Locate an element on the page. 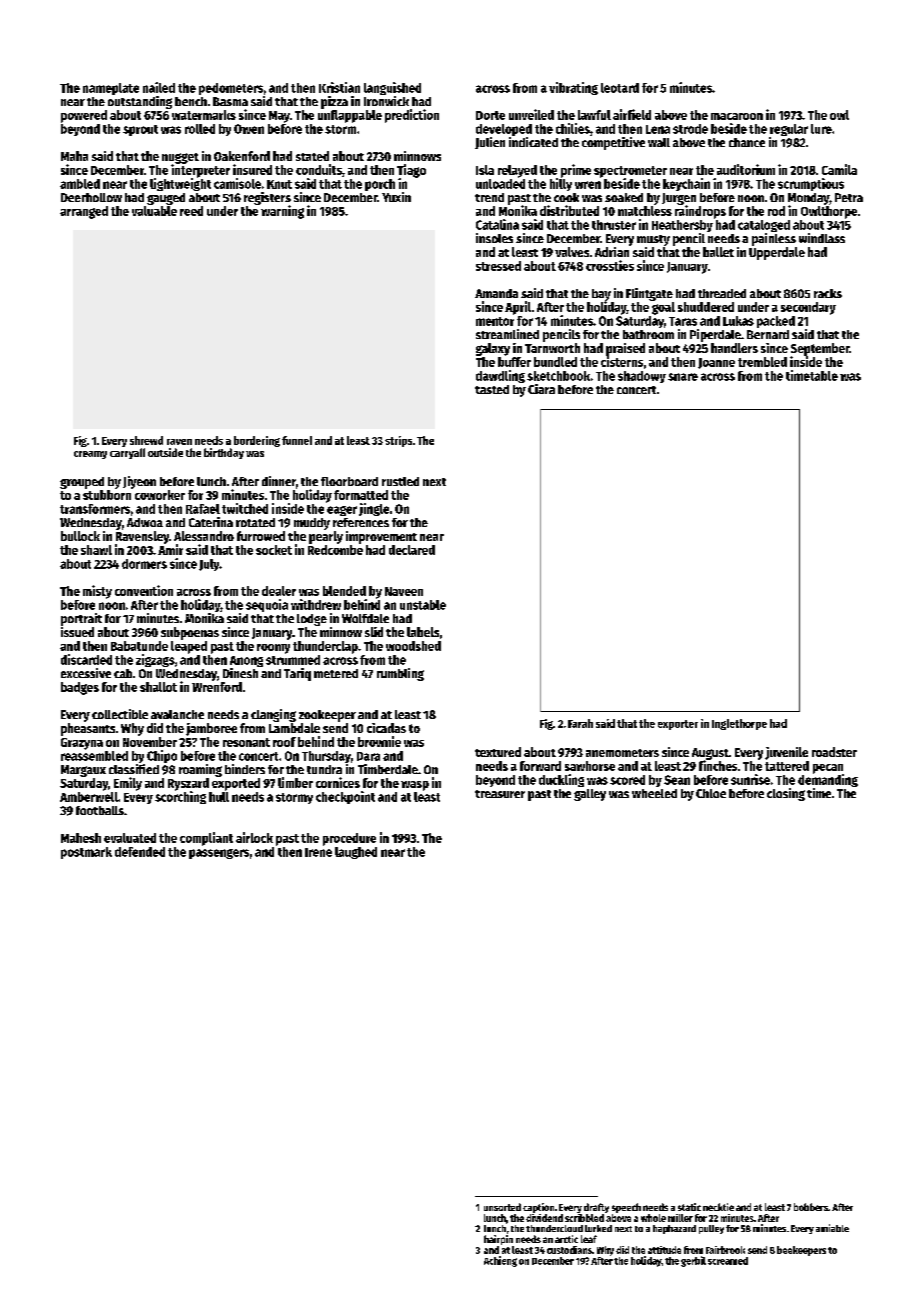 The width and height of the page is (924, 1308). tasted is located at coordinates (492, 389).
